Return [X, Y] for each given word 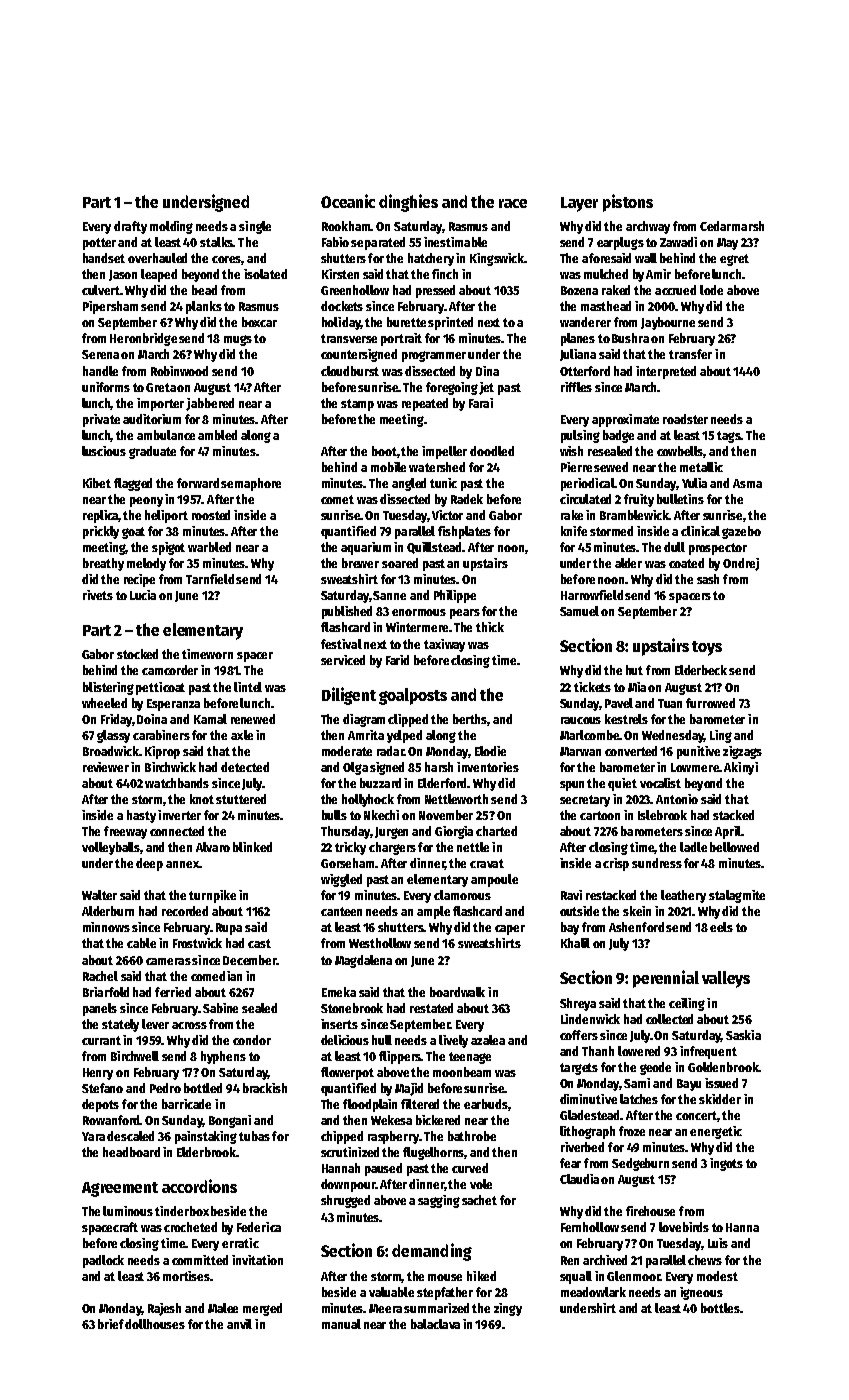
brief [111, 1324]
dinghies [408, 203]
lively [453, 1041]
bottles [720, 1308]
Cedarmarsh [732, 226]
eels [721, 927]
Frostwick [197, 943]
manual [341, 1324]
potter [99, 244]
